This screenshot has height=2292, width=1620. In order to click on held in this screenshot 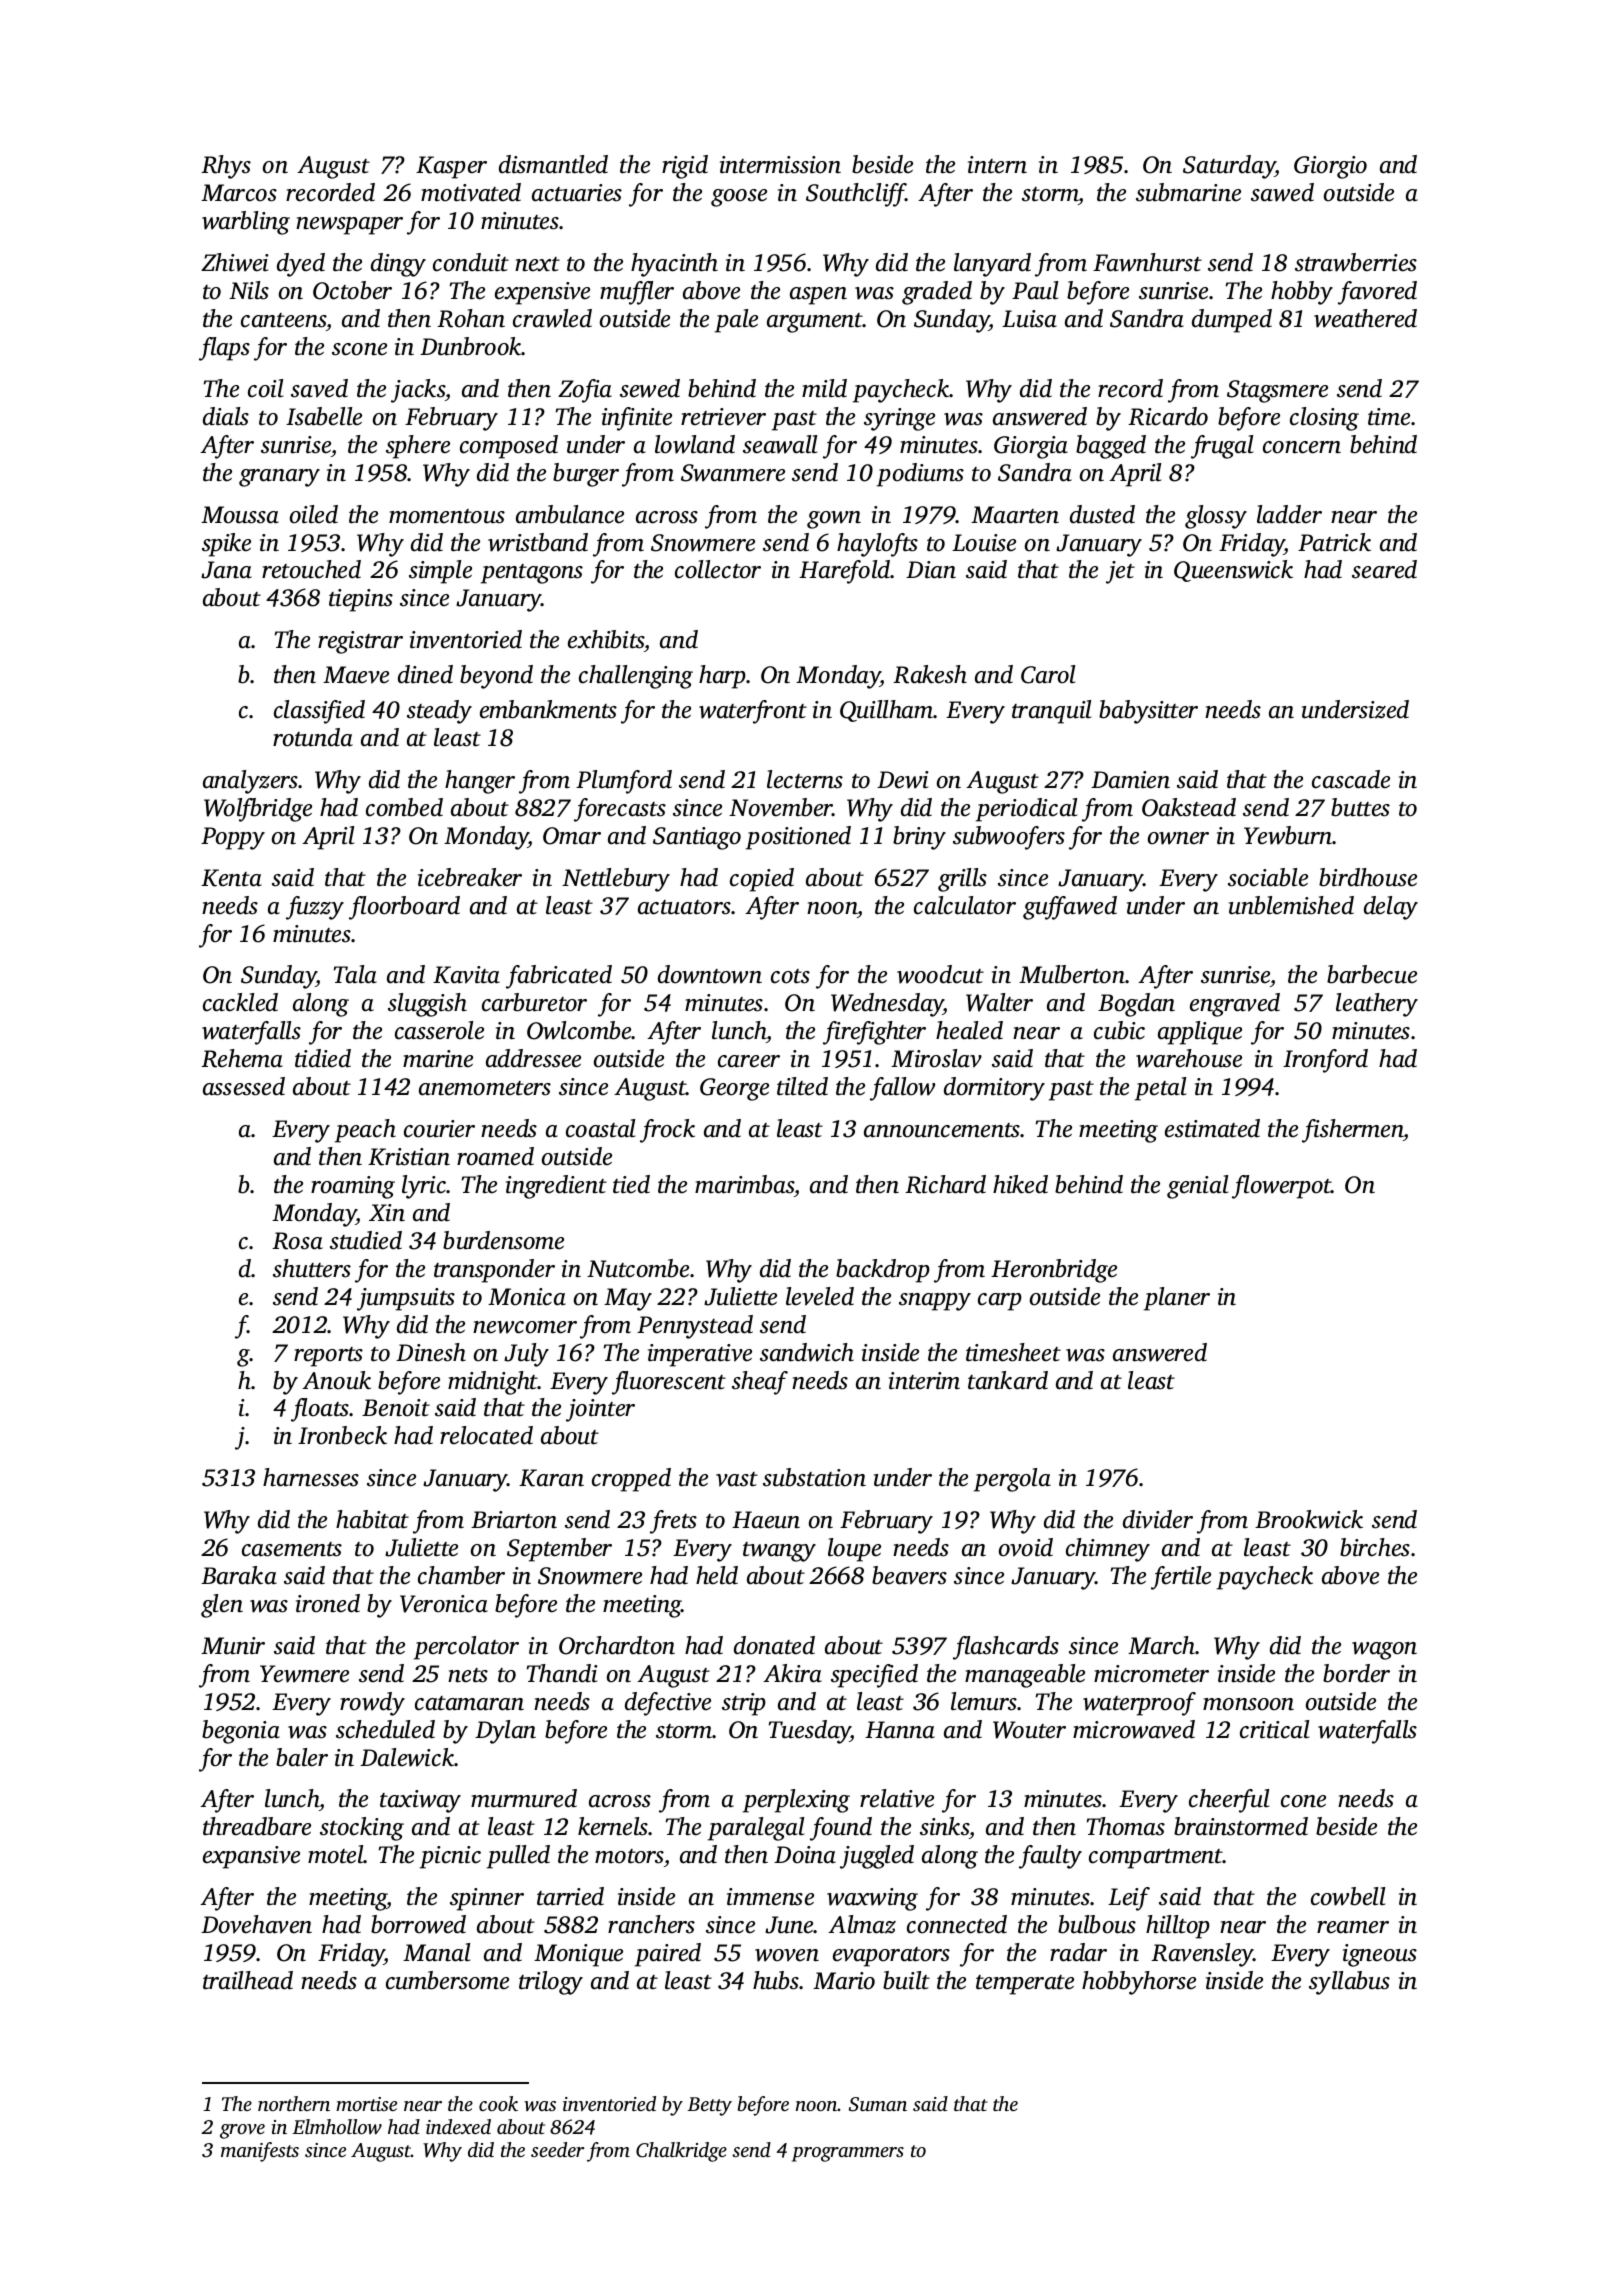, I will do `click(717, 1575)`.
